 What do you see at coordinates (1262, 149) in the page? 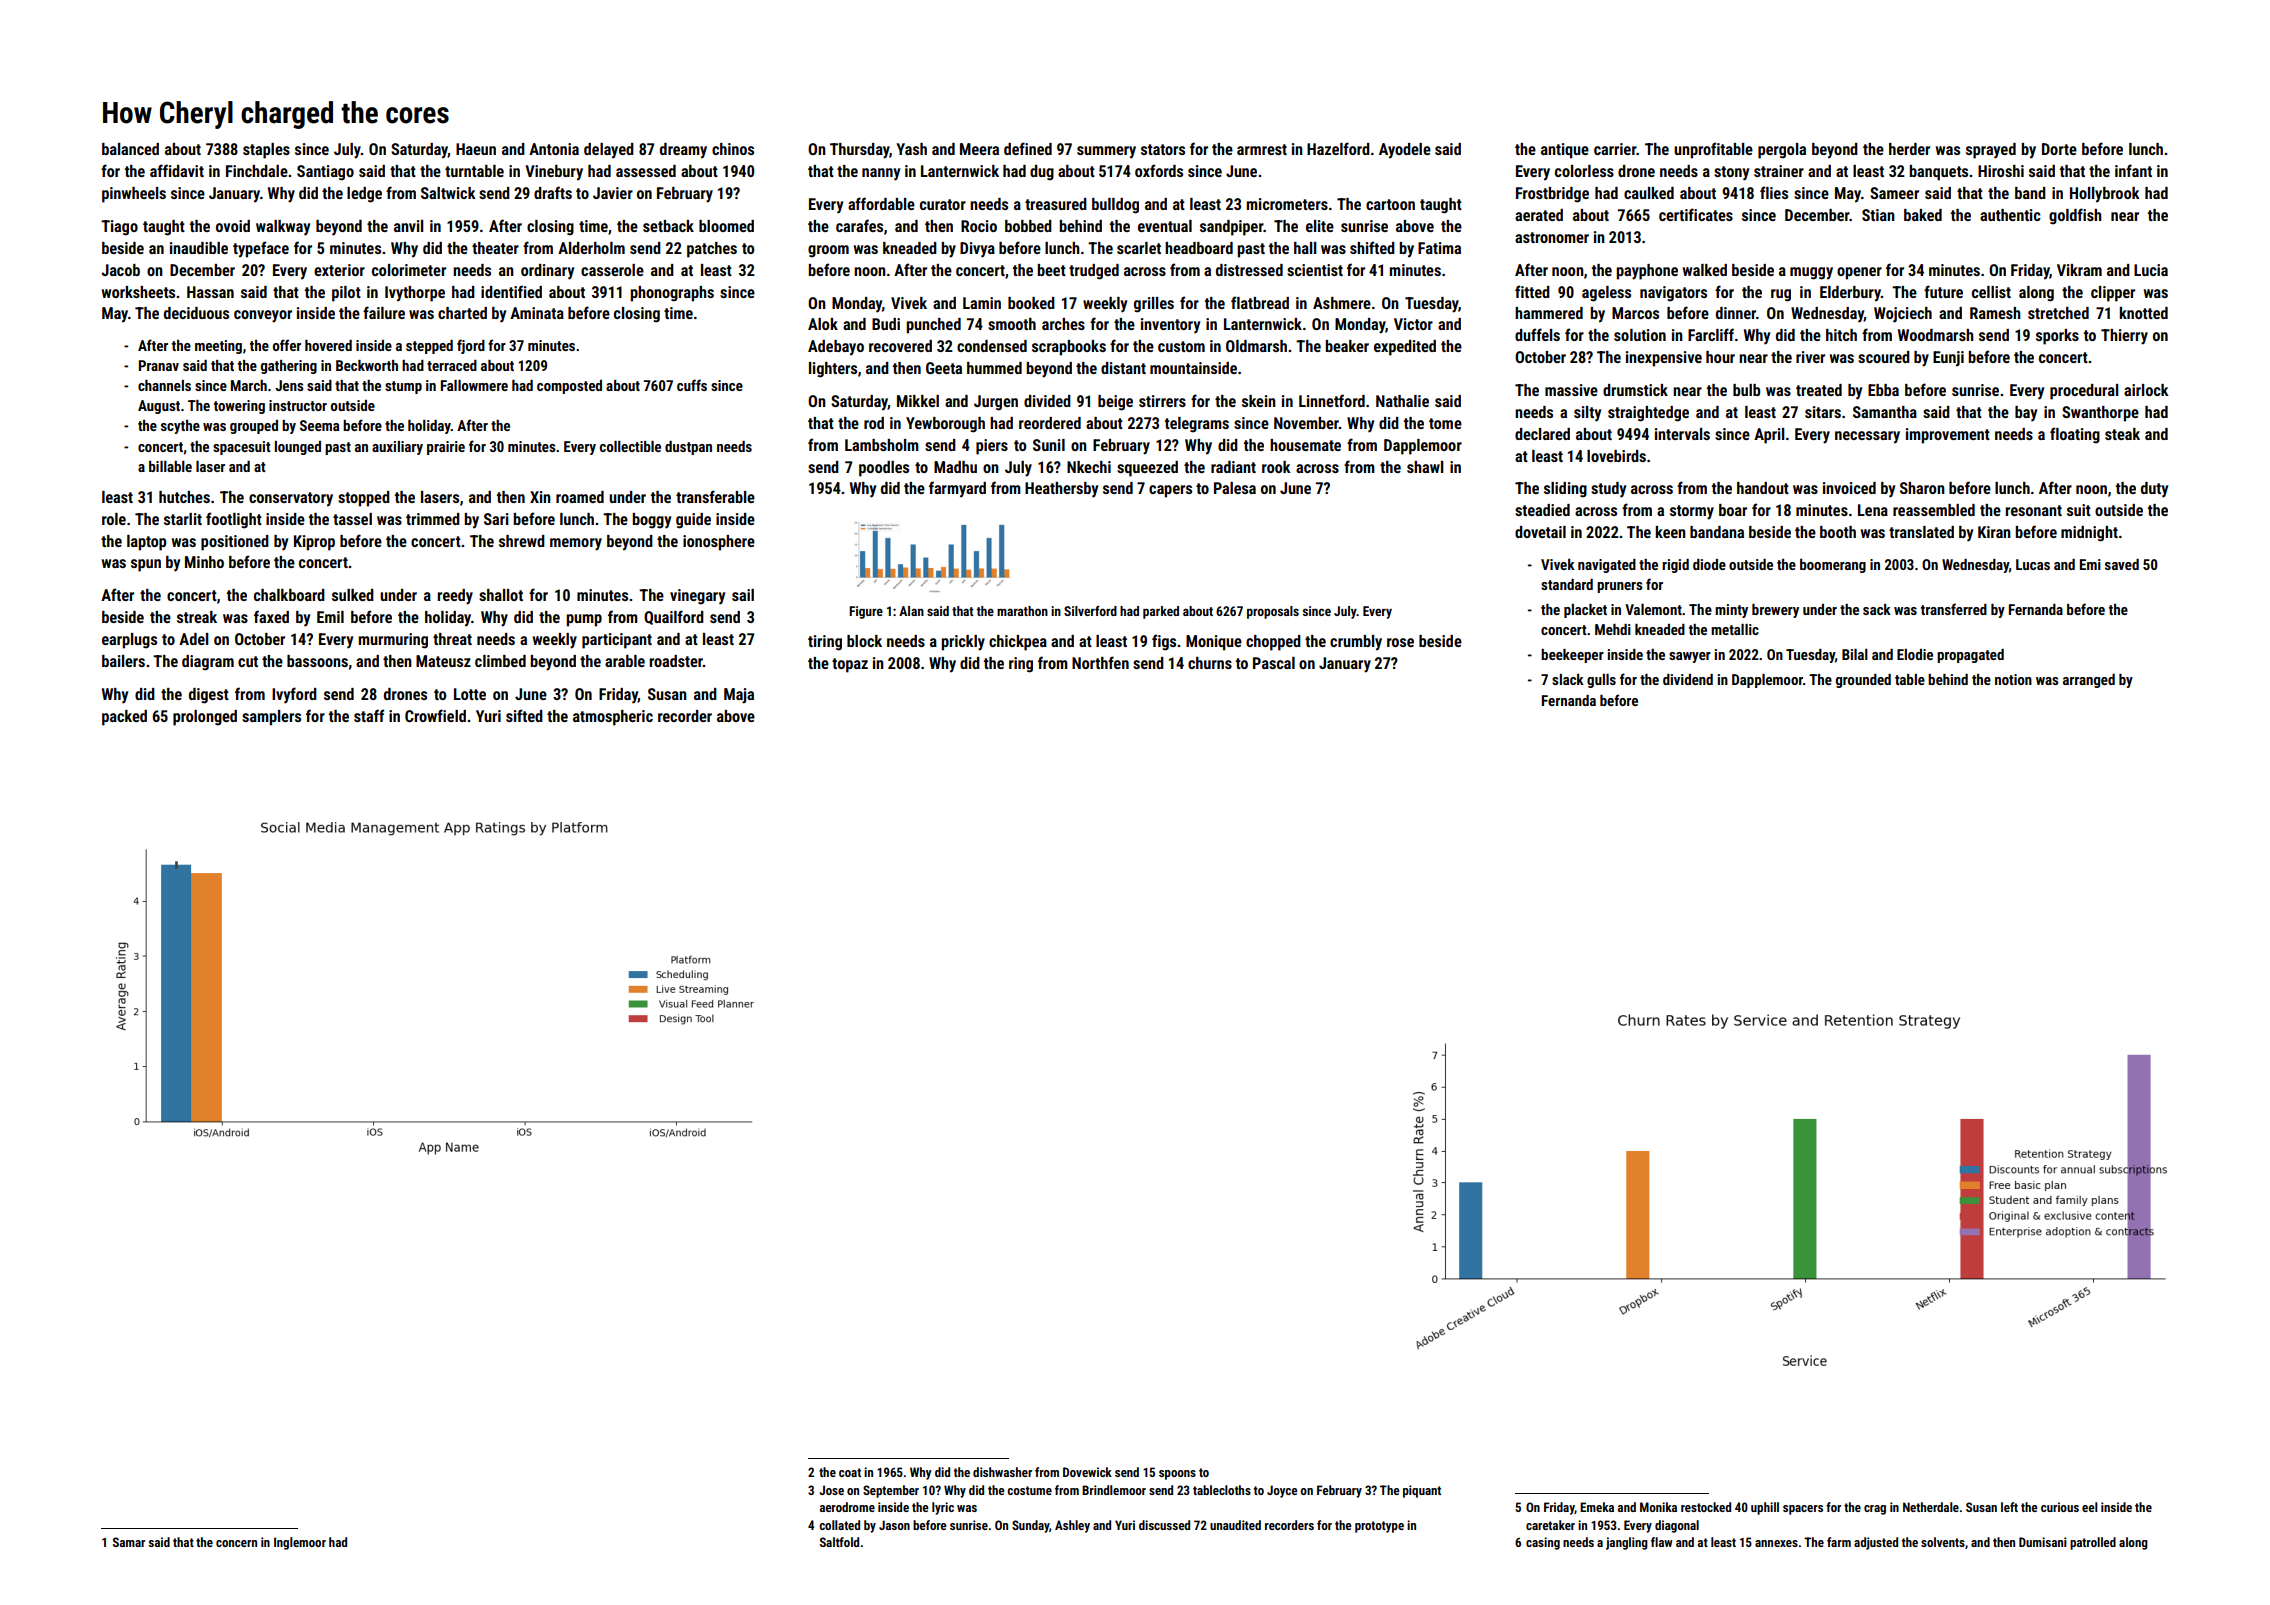
I see `armrest` at bounding box center [1262, 149].
